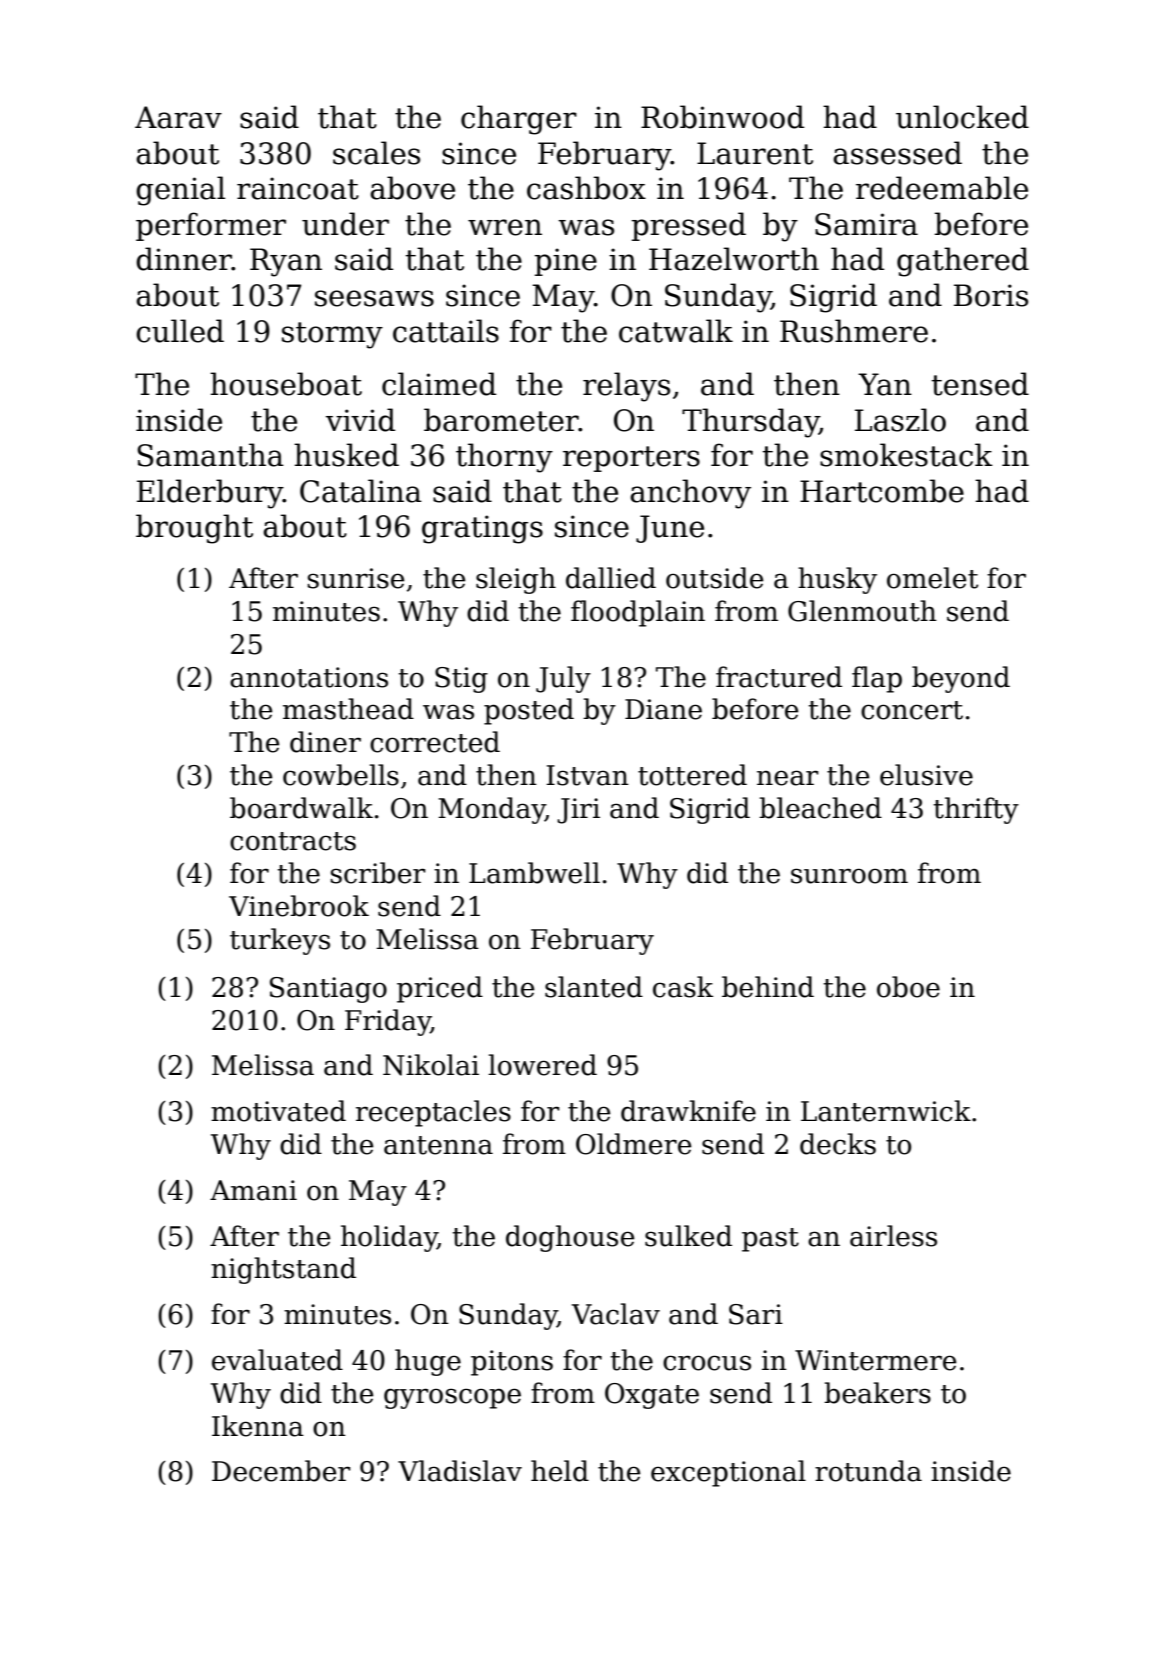 This screenshot has width=1165, height=1654. I want to click on behind, so click(768, 987).
